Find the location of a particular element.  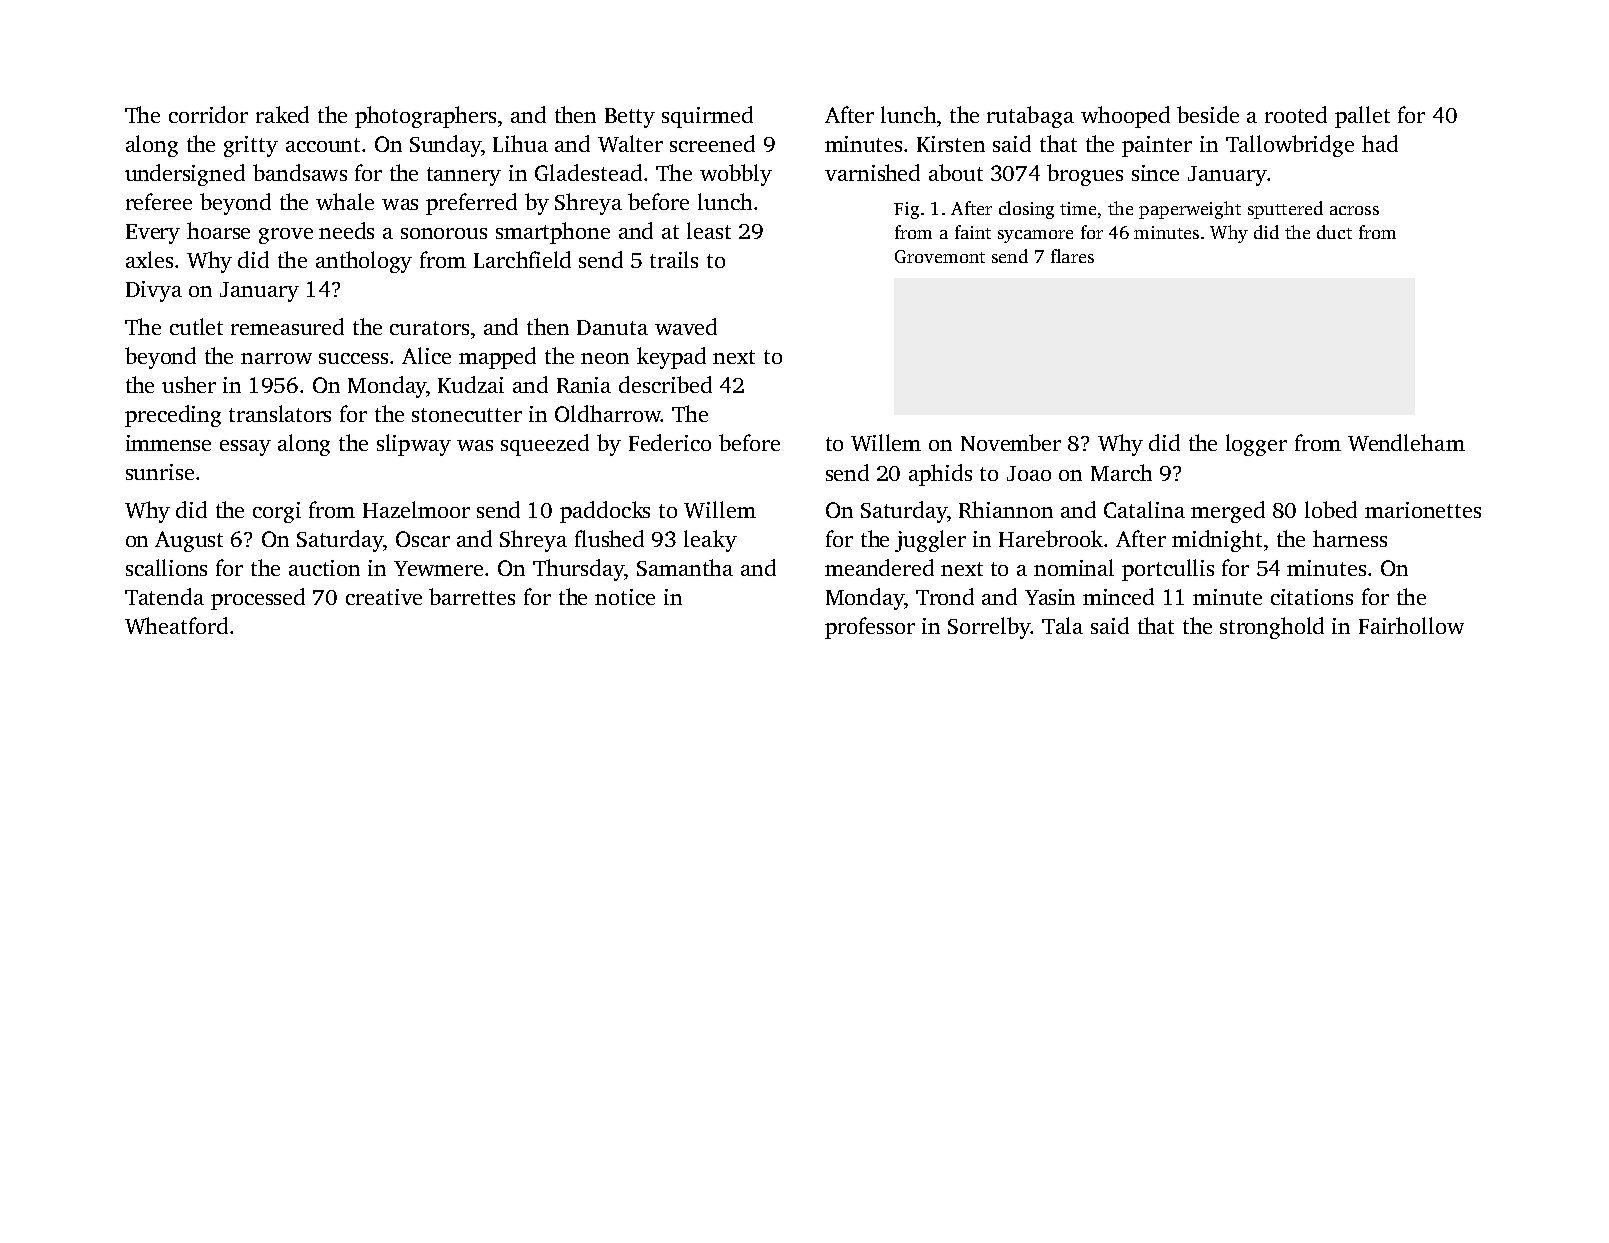

Larchfield is located at coordinates (522, 259).
